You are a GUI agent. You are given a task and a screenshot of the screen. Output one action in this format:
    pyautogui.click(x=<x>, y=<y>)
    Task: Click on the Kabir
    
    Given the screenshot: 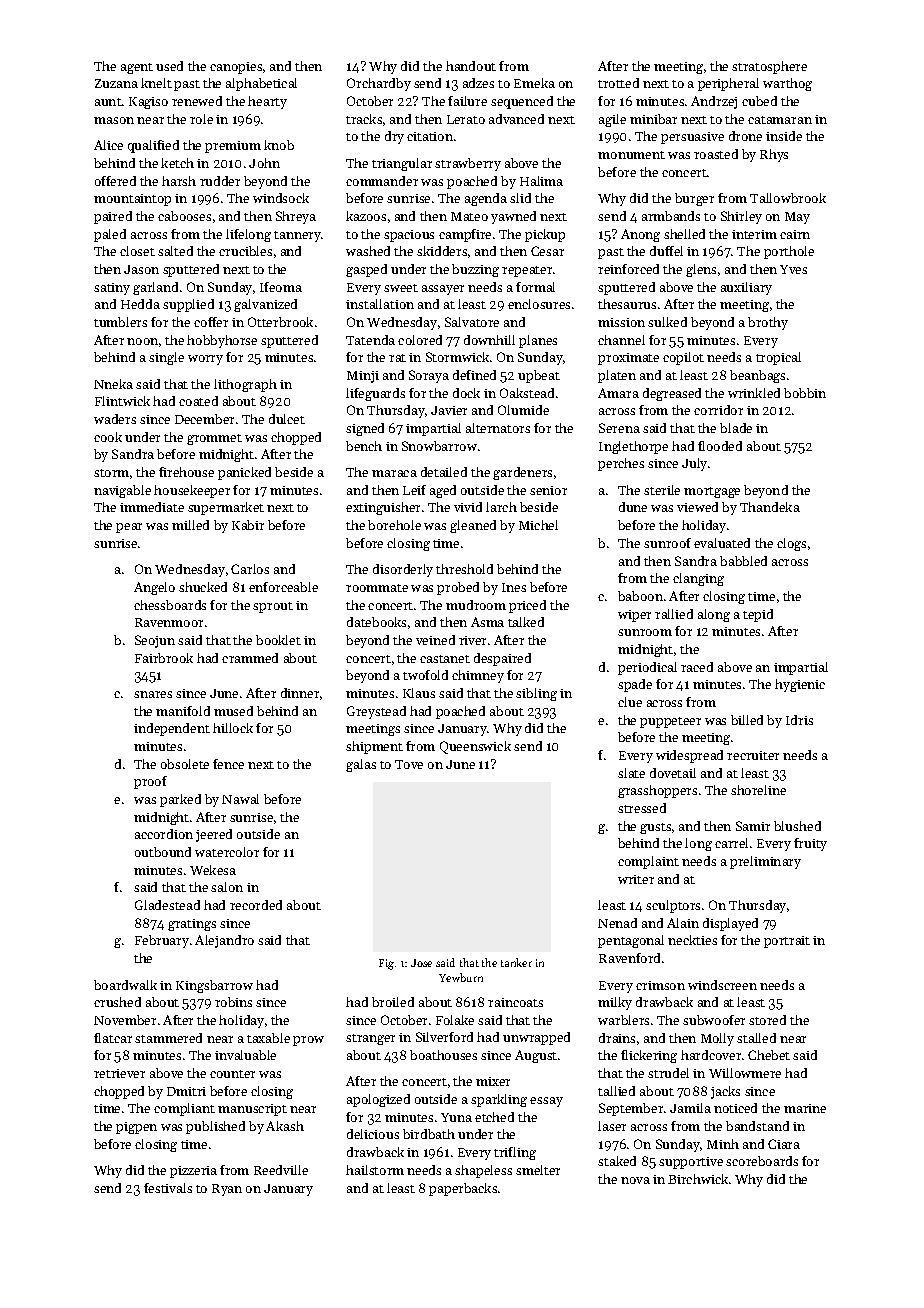 What is the action you would take?
    pyautogui.click(x=248, y=525)
